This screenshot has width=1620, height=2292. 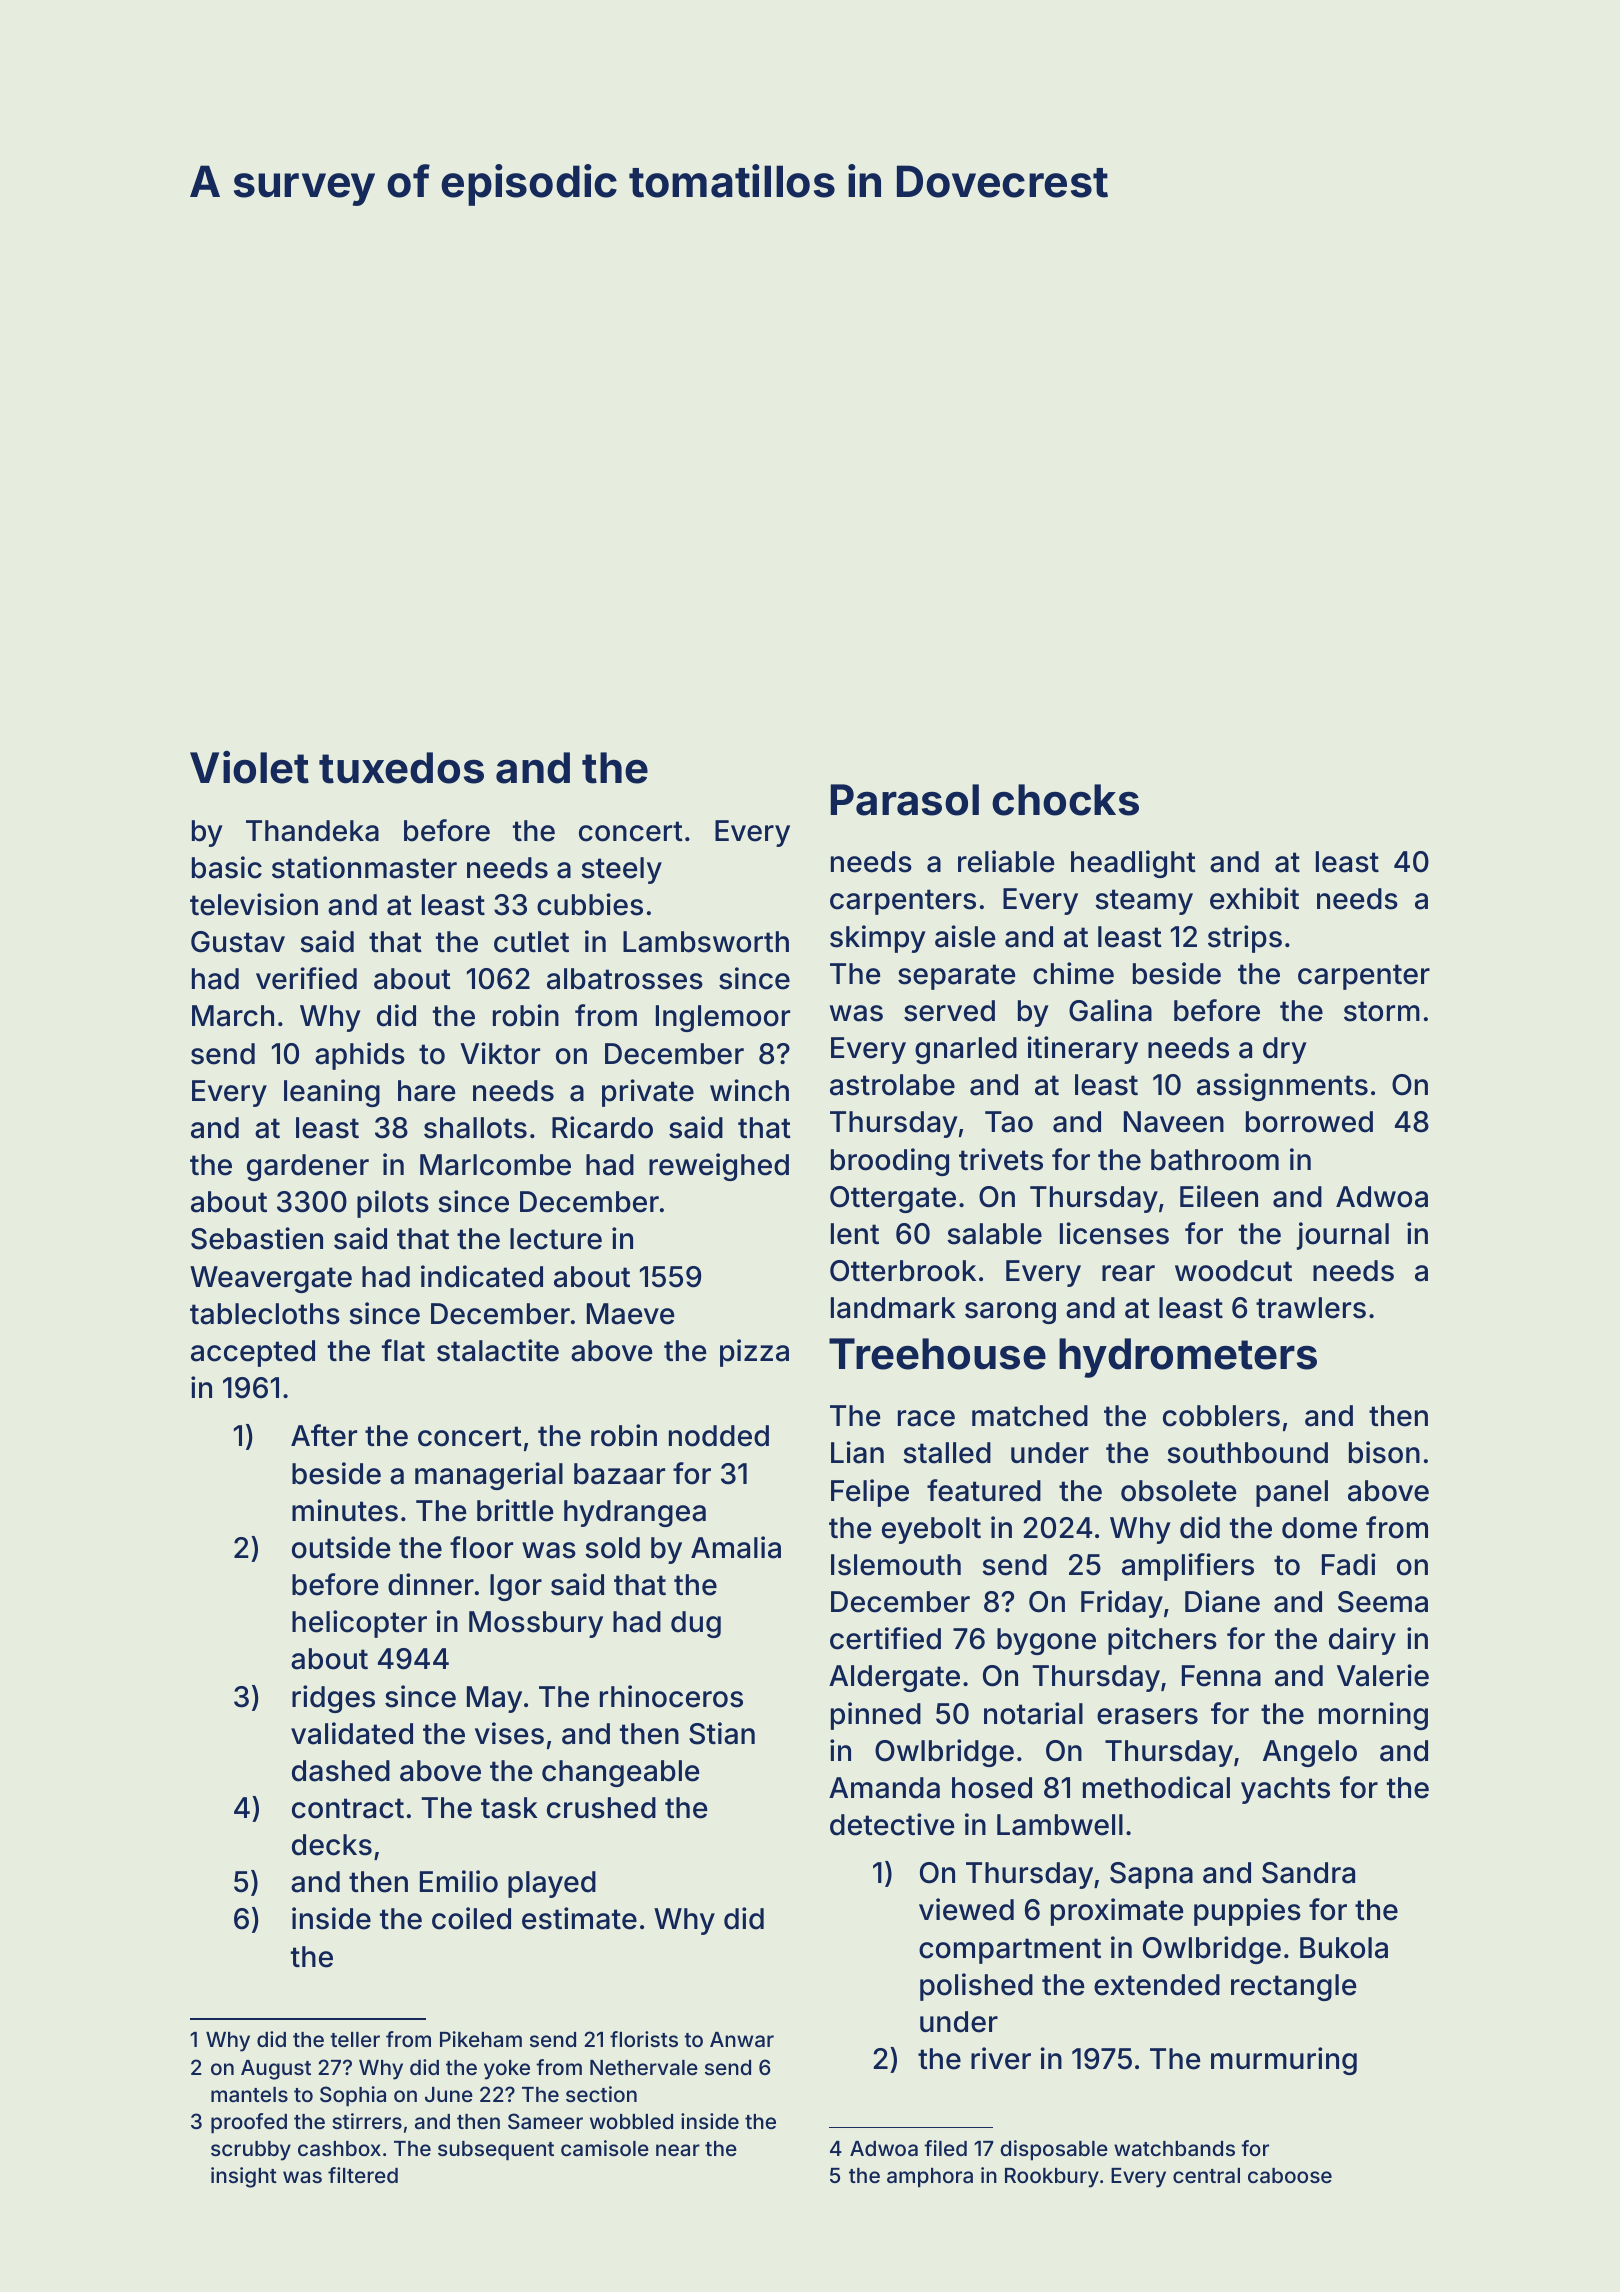 I want to click on chocks, so click(x=1065, y=800).
